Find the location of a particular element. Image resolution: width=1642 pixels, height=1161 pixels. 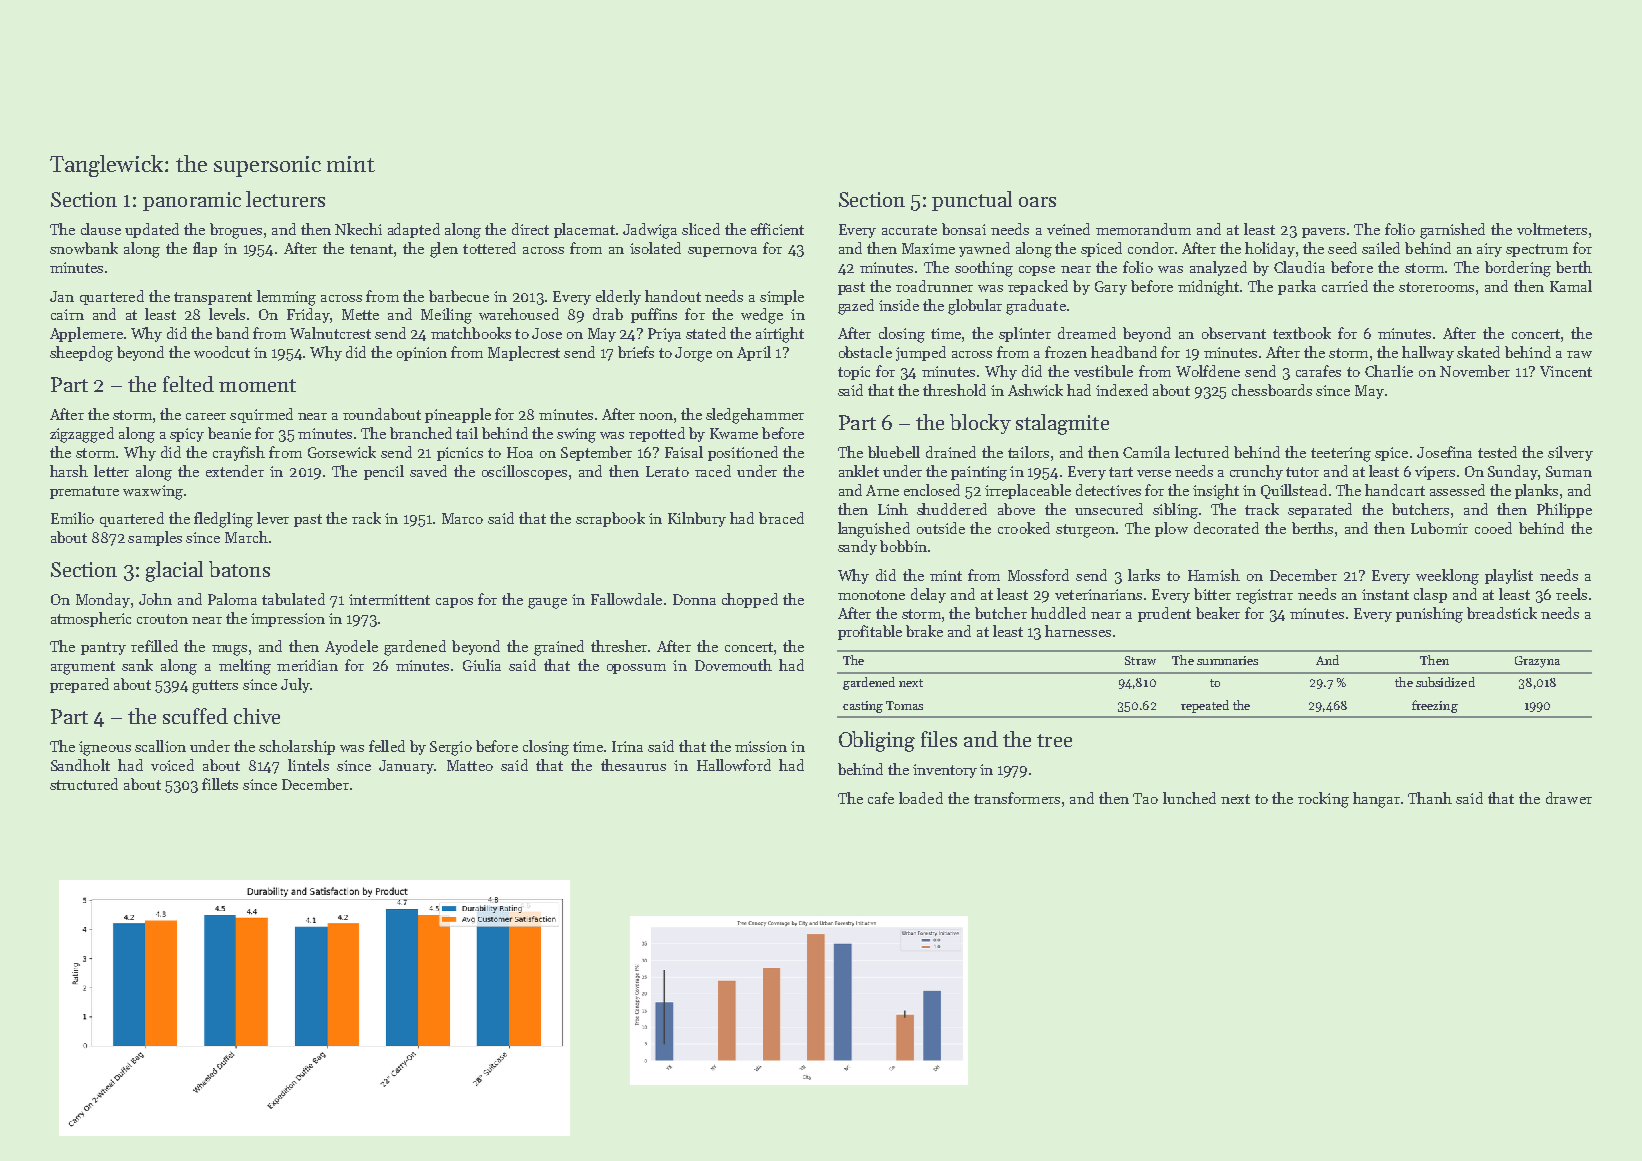

planks is located at coordinates (1536, 491).
